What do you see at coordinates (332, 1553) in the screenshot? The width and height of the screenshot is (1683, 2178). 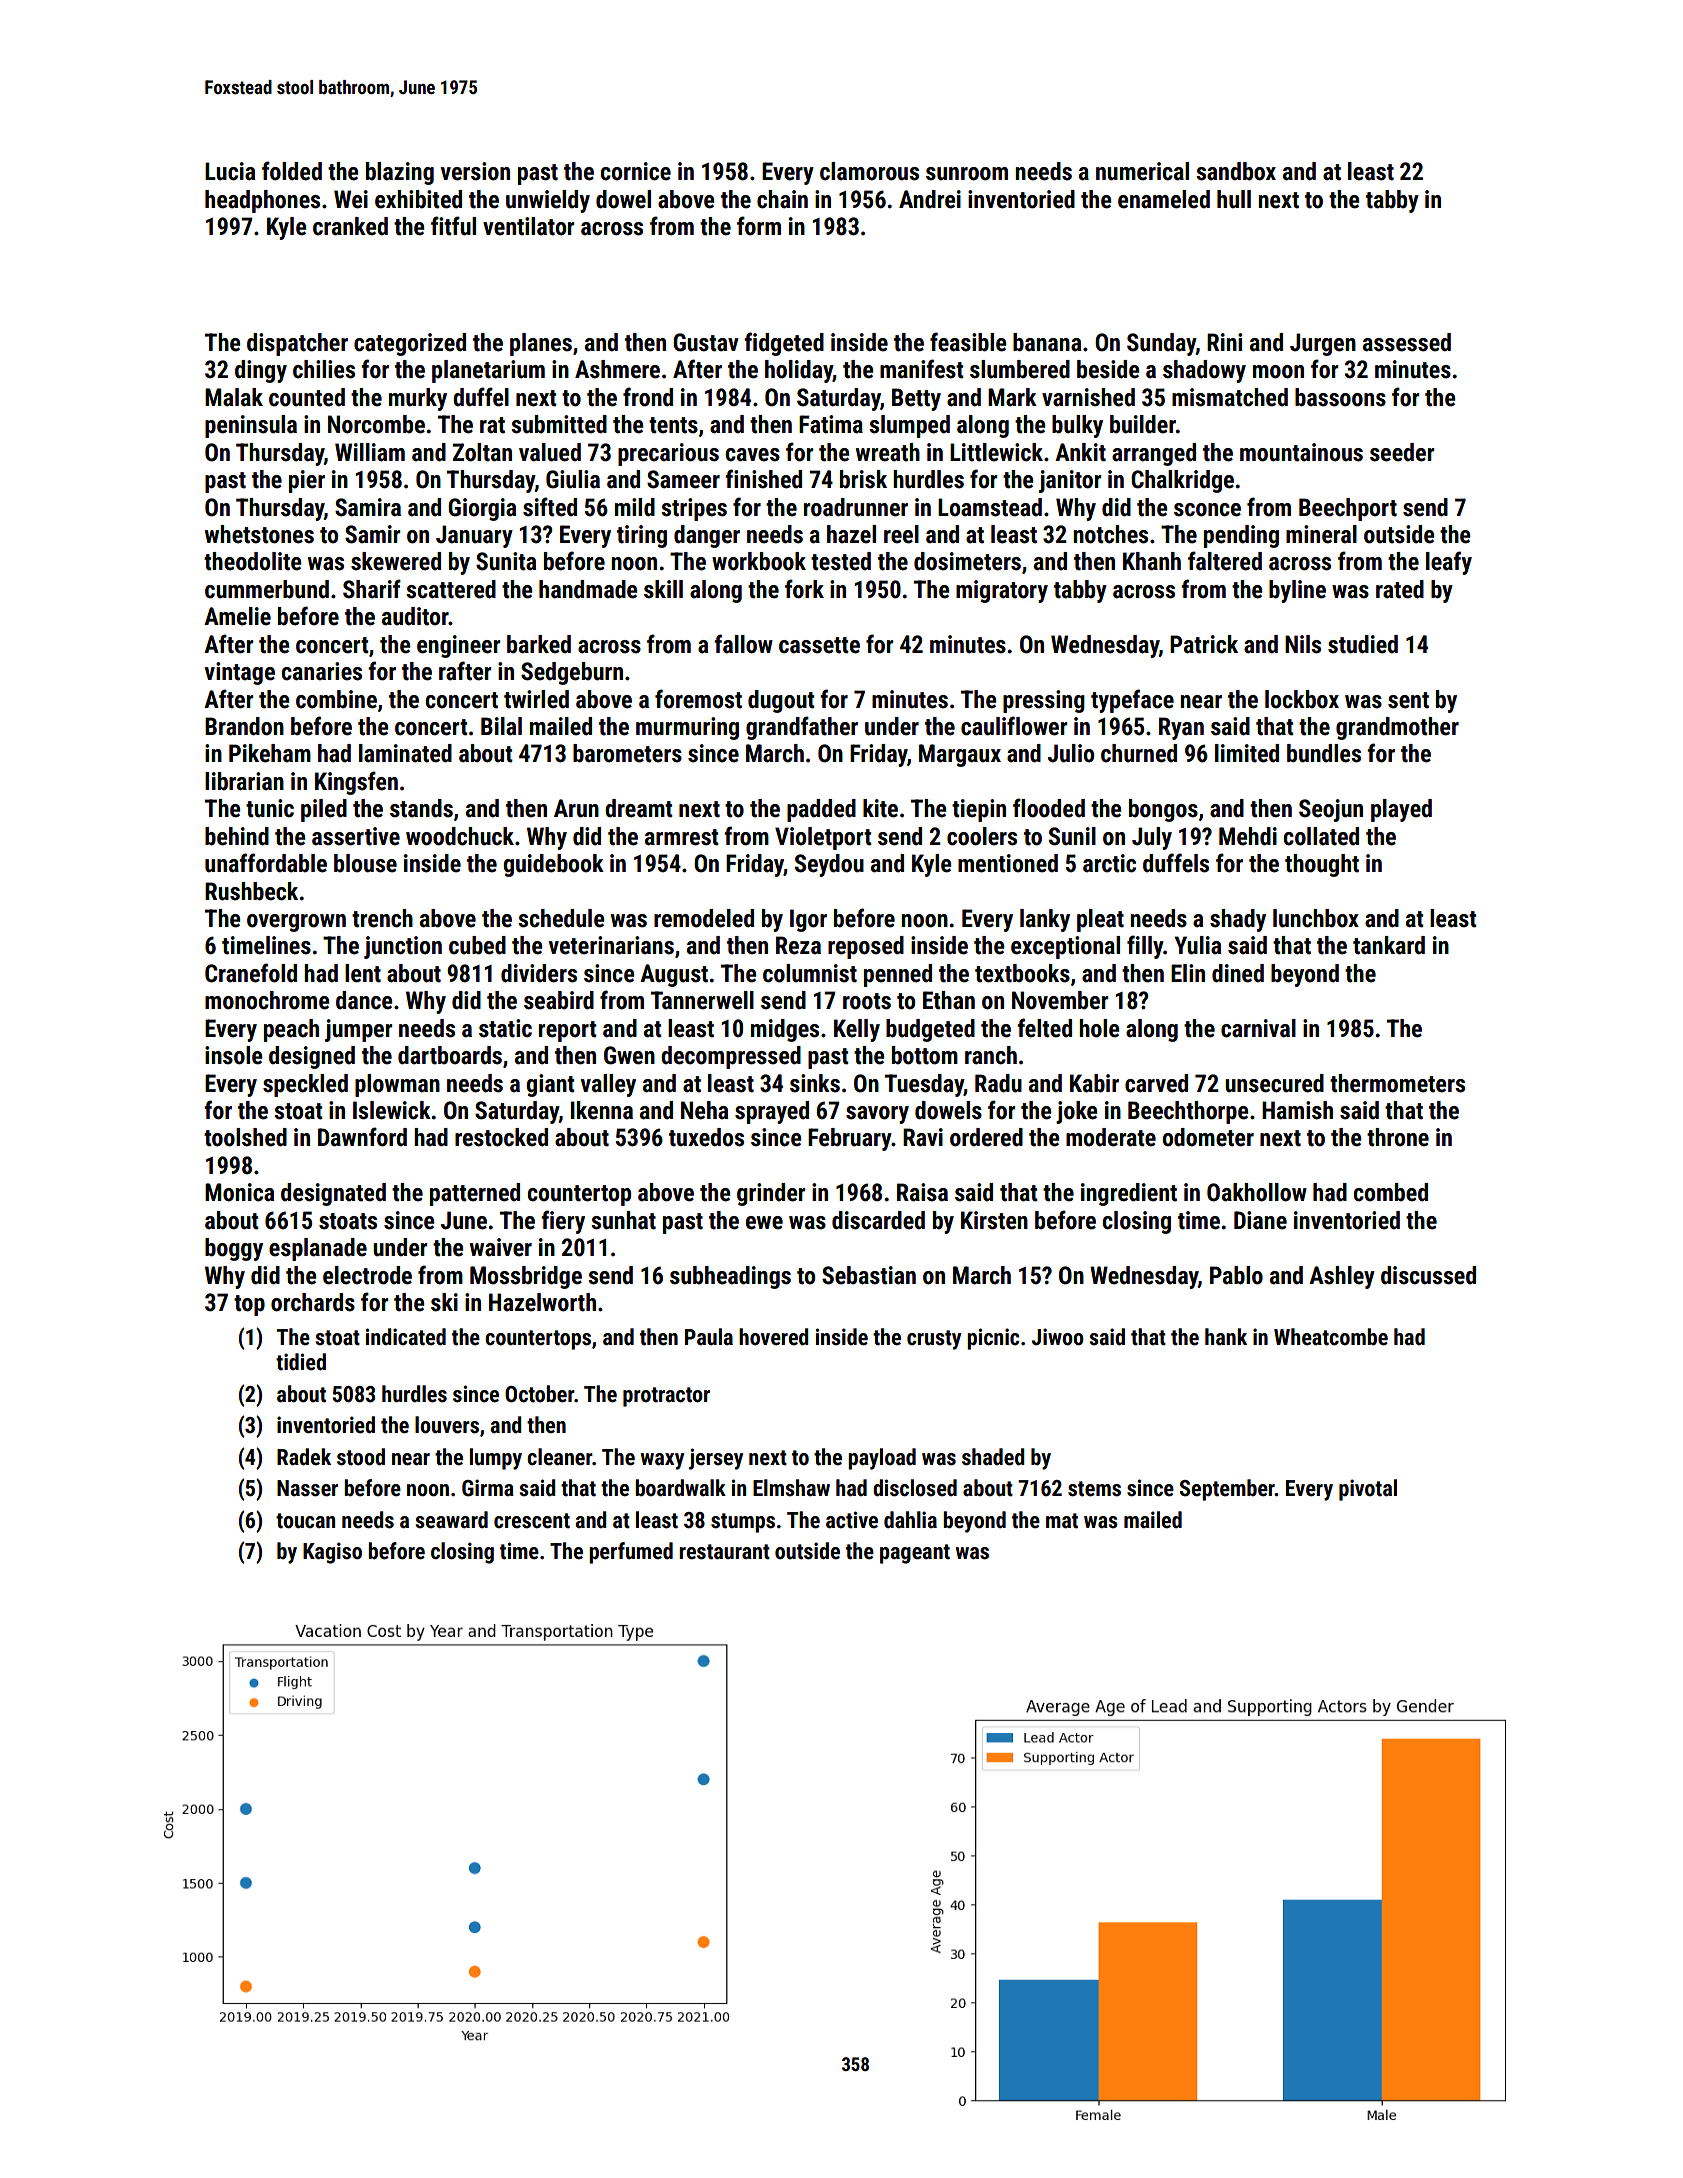 I see `Kagiso` at bounding box center [332, 1553].
